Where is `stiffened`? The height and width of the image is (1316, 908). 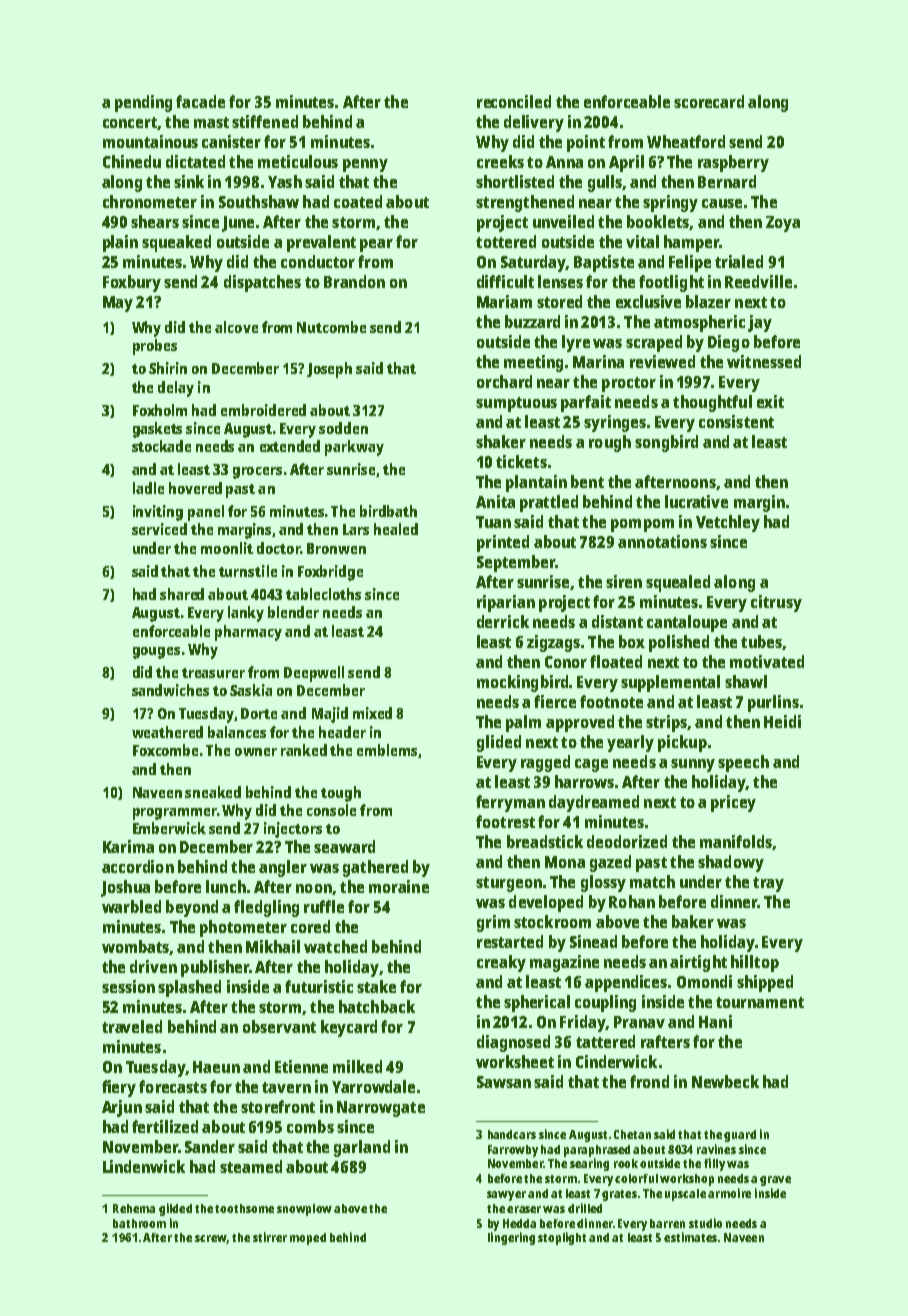
stiffened is located at coordinates (265, 121).
